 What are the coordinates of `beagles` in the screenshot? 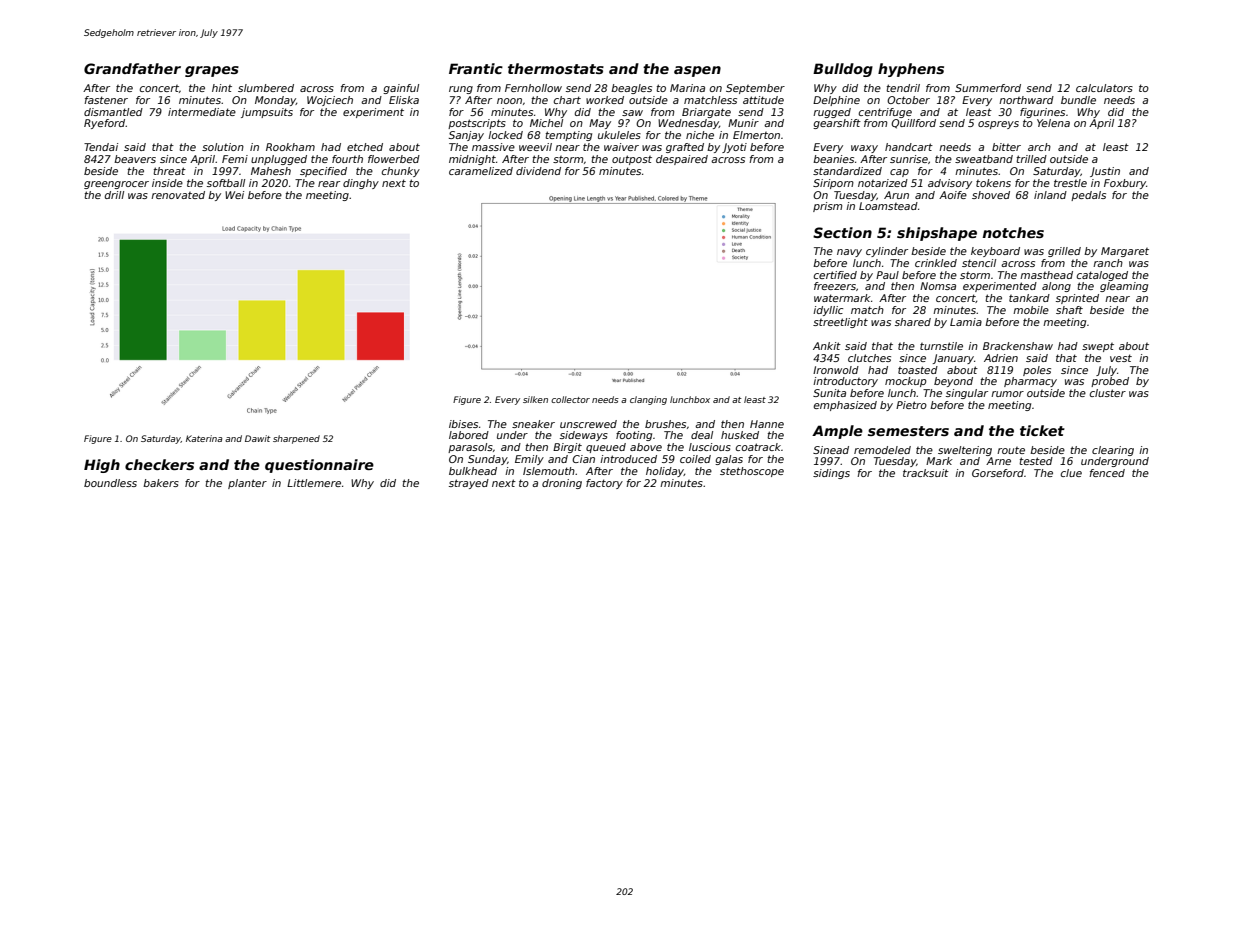 It's located at (631, 89).
